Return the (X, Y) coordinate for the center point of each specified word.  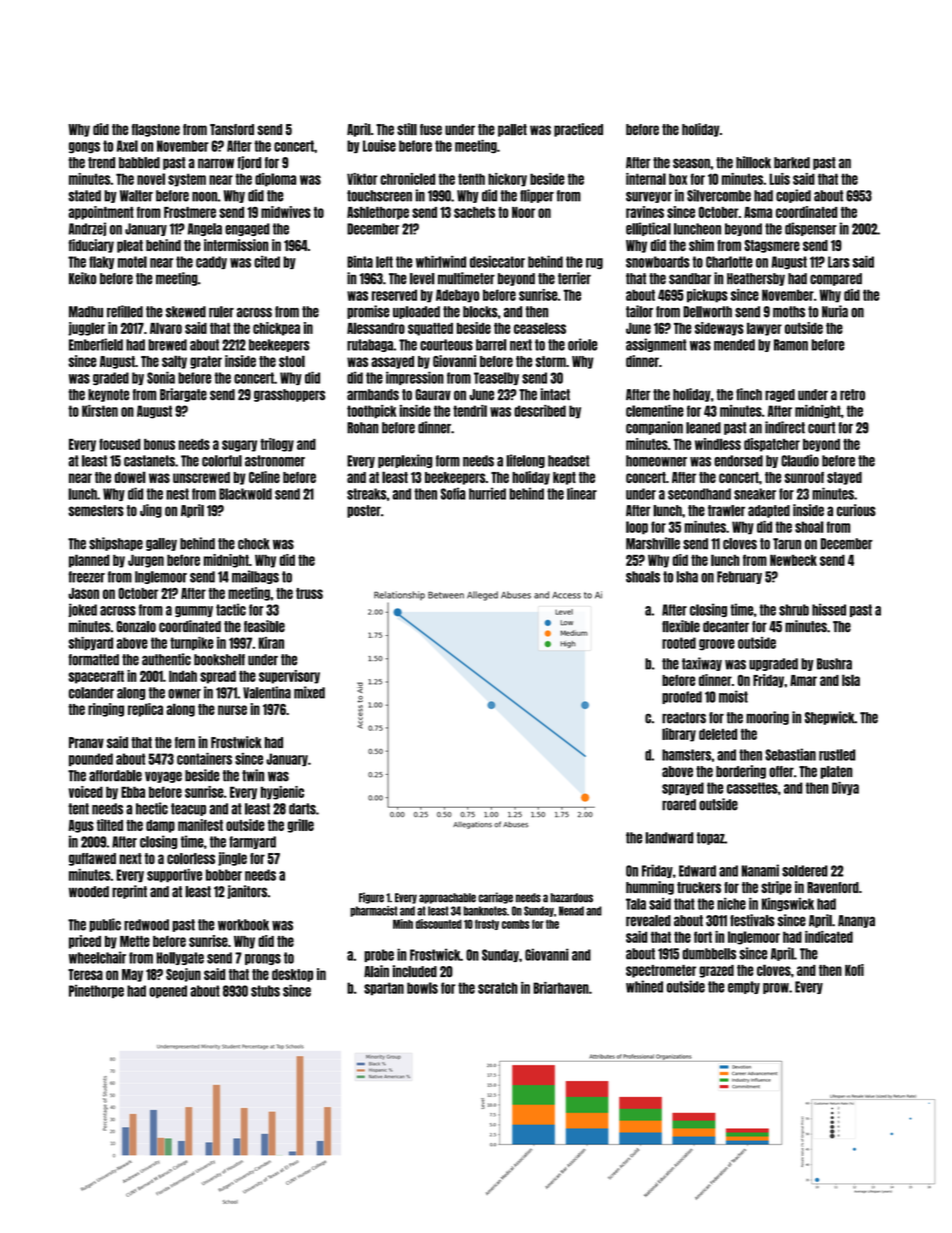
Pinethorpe (96, 991)
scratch (498, 988)
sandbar (690, 279)
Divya (845, 788)
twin (253, 775)
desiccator (497, 262)
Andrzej (87, 229)
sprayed (683, 788)
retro (852, 394)
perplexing (405, 461)
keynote (108, 395)
